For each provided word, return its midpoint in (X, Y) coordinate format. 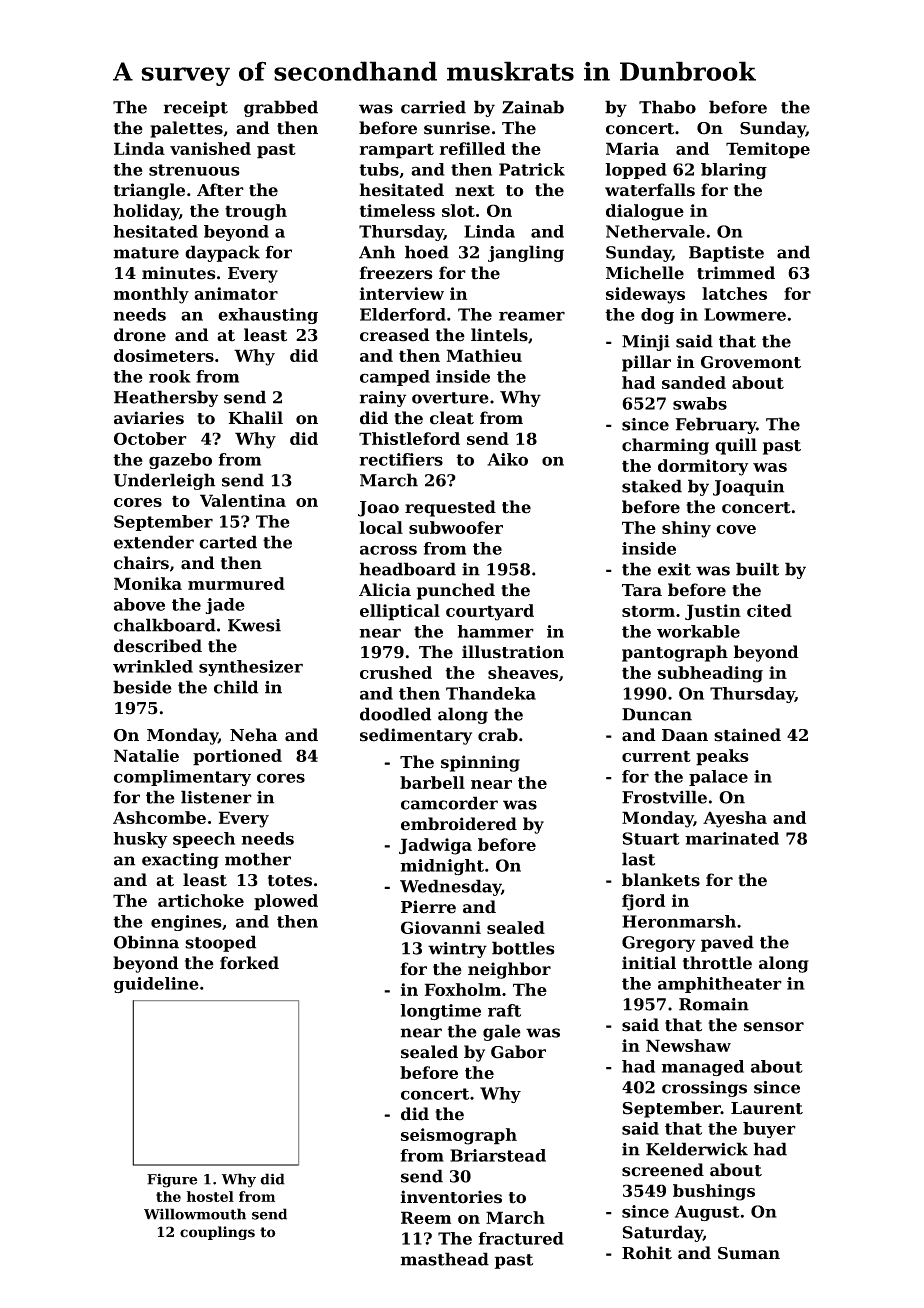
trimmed (736, 273)
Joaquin (748, 488)
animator (236, 293)
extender (154, 542)
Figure (172, 1180)
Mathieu (484, 355)
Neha (254, 735)
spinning (480, 763)
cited (769, 610)
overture (450, 398)
